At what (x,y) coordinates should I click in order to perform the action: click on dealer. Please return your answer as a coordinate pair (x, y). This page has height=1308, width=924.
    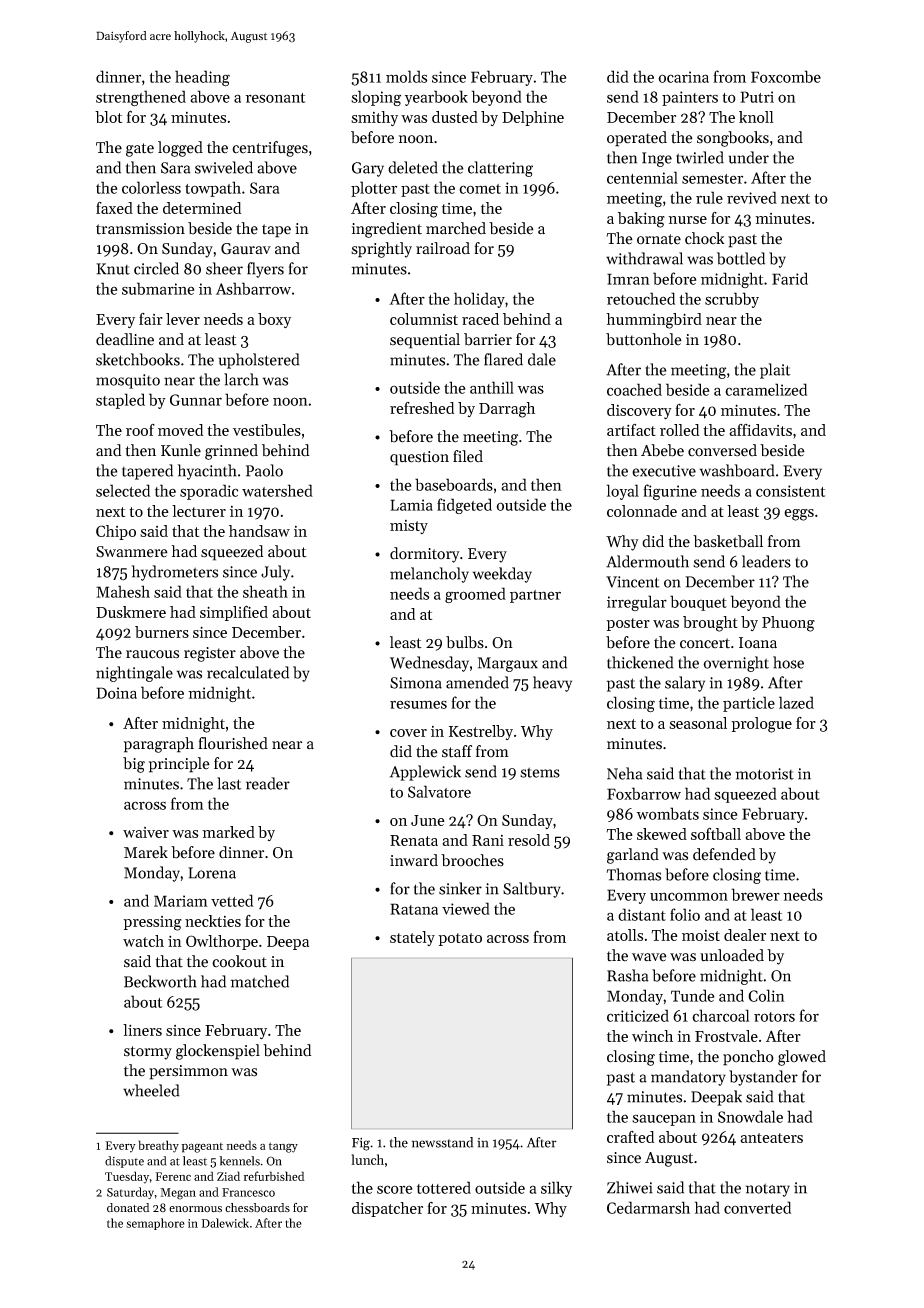
    Looking at the image, I should click on (745, 935).
